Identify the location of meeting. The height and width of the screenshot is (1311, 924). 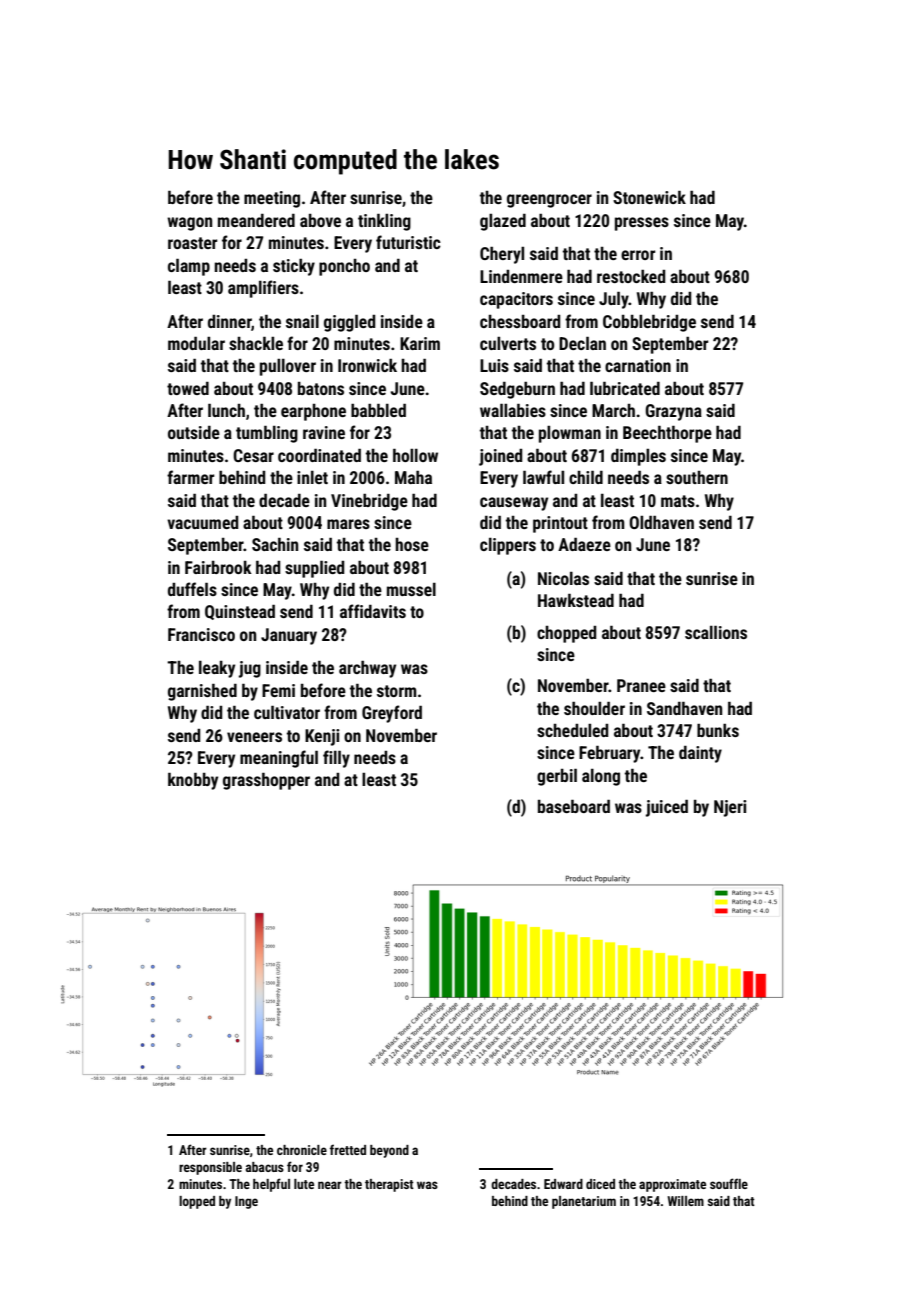
(272, 199).
